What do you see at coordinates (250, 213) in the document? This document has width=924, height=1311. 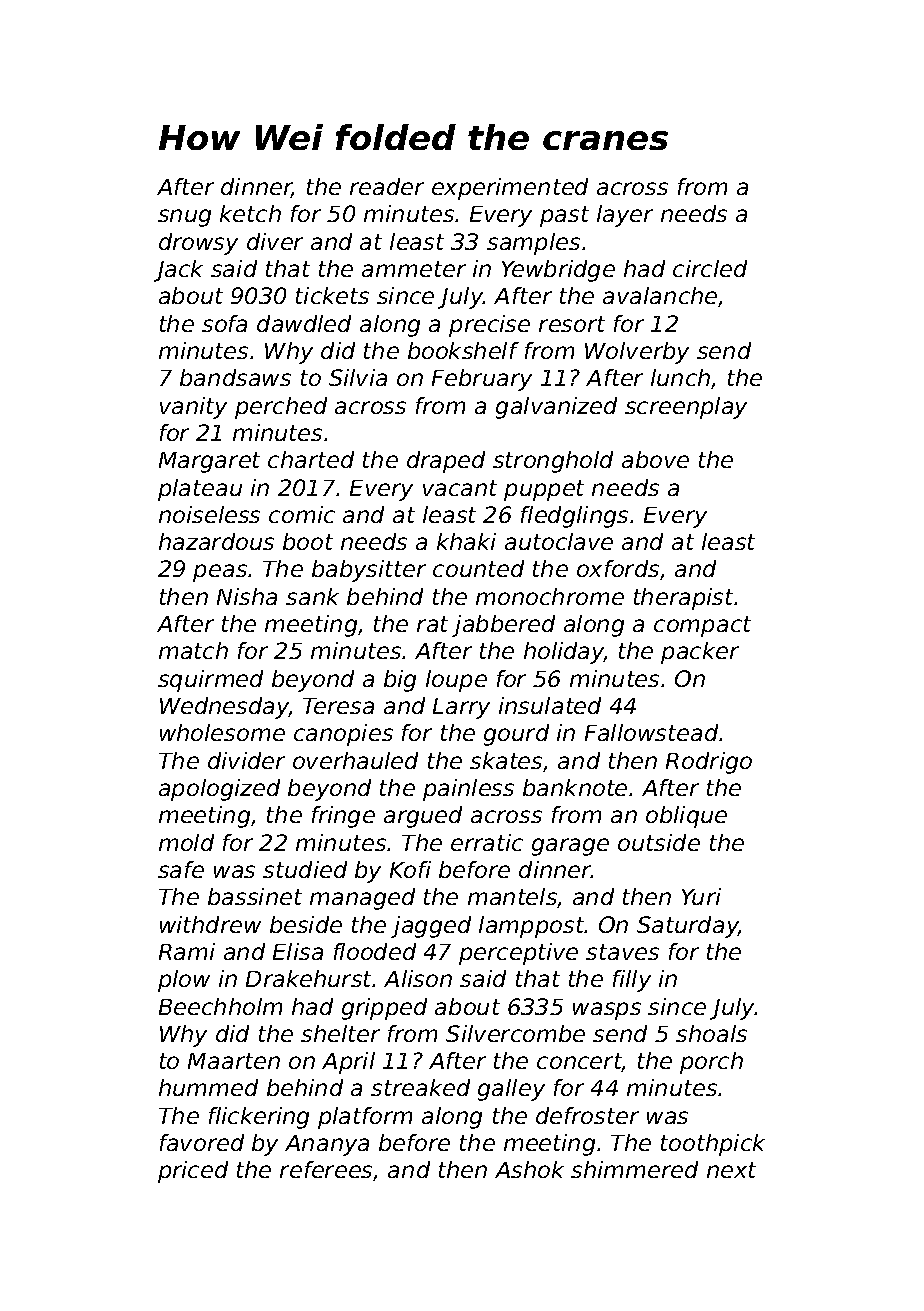 I see `ketch` at bounding box center [250, 213].
